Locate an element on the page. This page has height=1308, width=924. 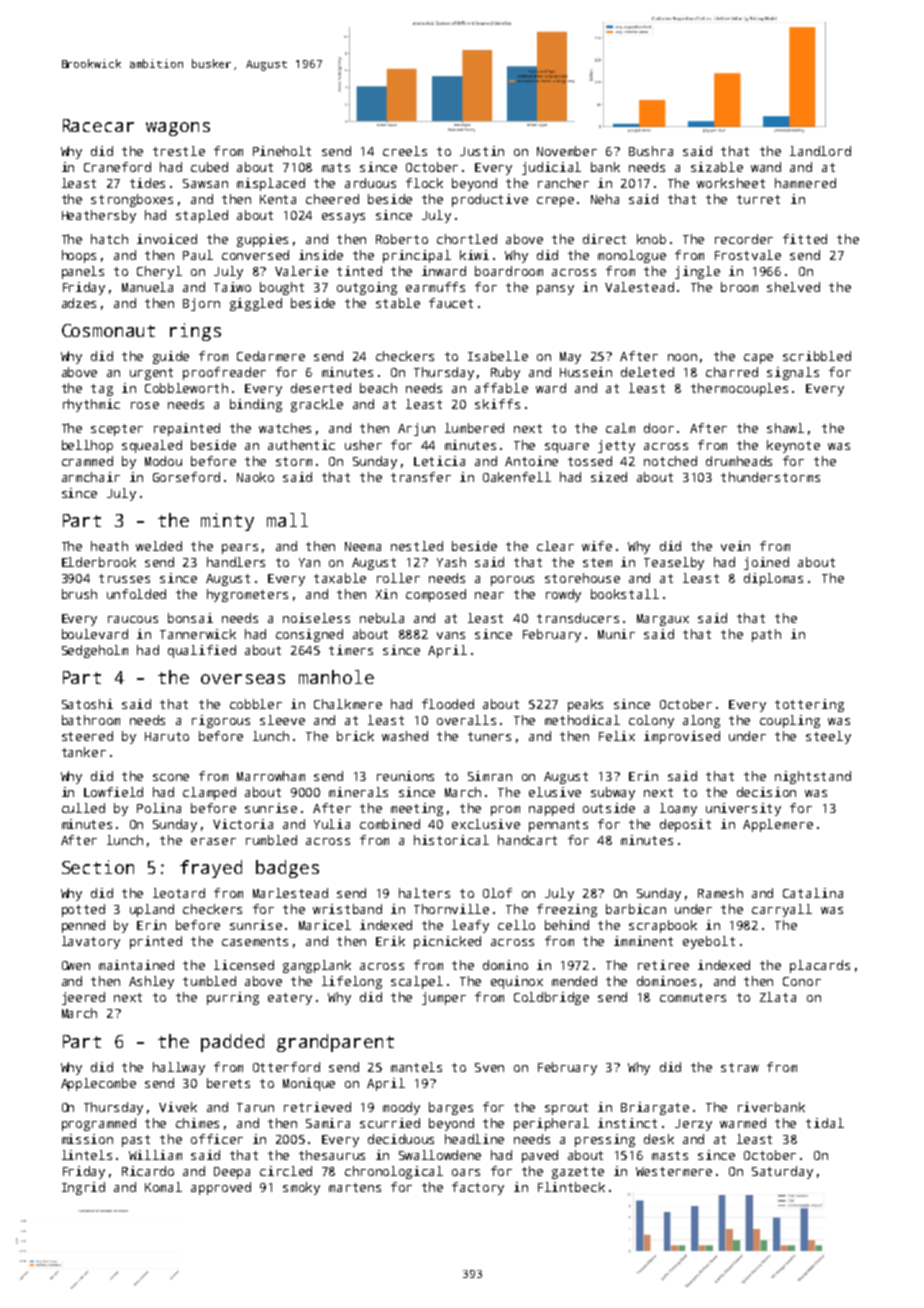
porous is located at coordinates (512, 581).
